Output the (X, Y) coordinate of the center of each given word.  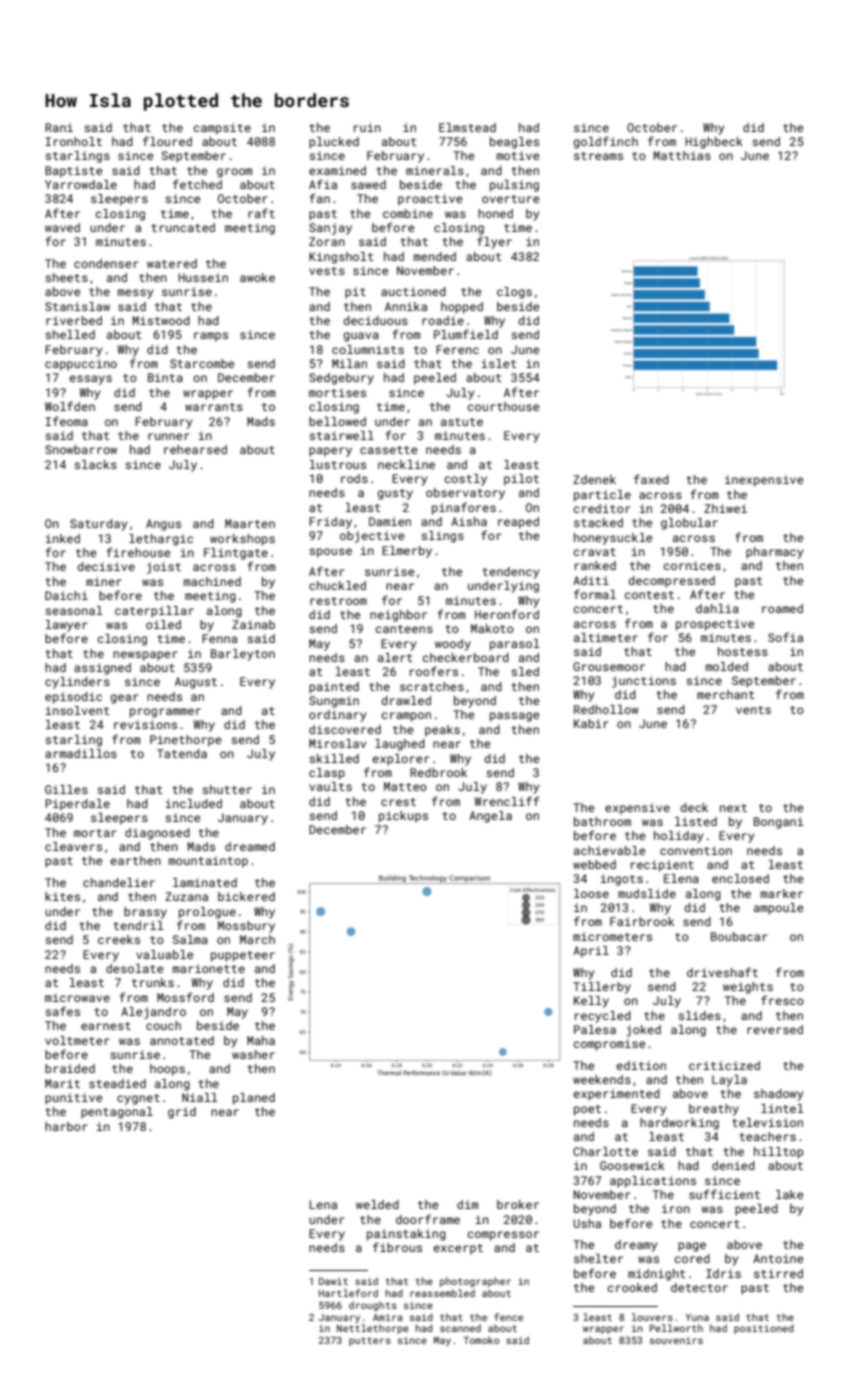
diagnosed (157, 834)
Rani (59, 127)
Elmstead (467, 127)
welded (377, 1204)
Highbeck (714, 143)
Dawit (333, 1281)
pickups (403, 817)
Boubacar (739, 936)
